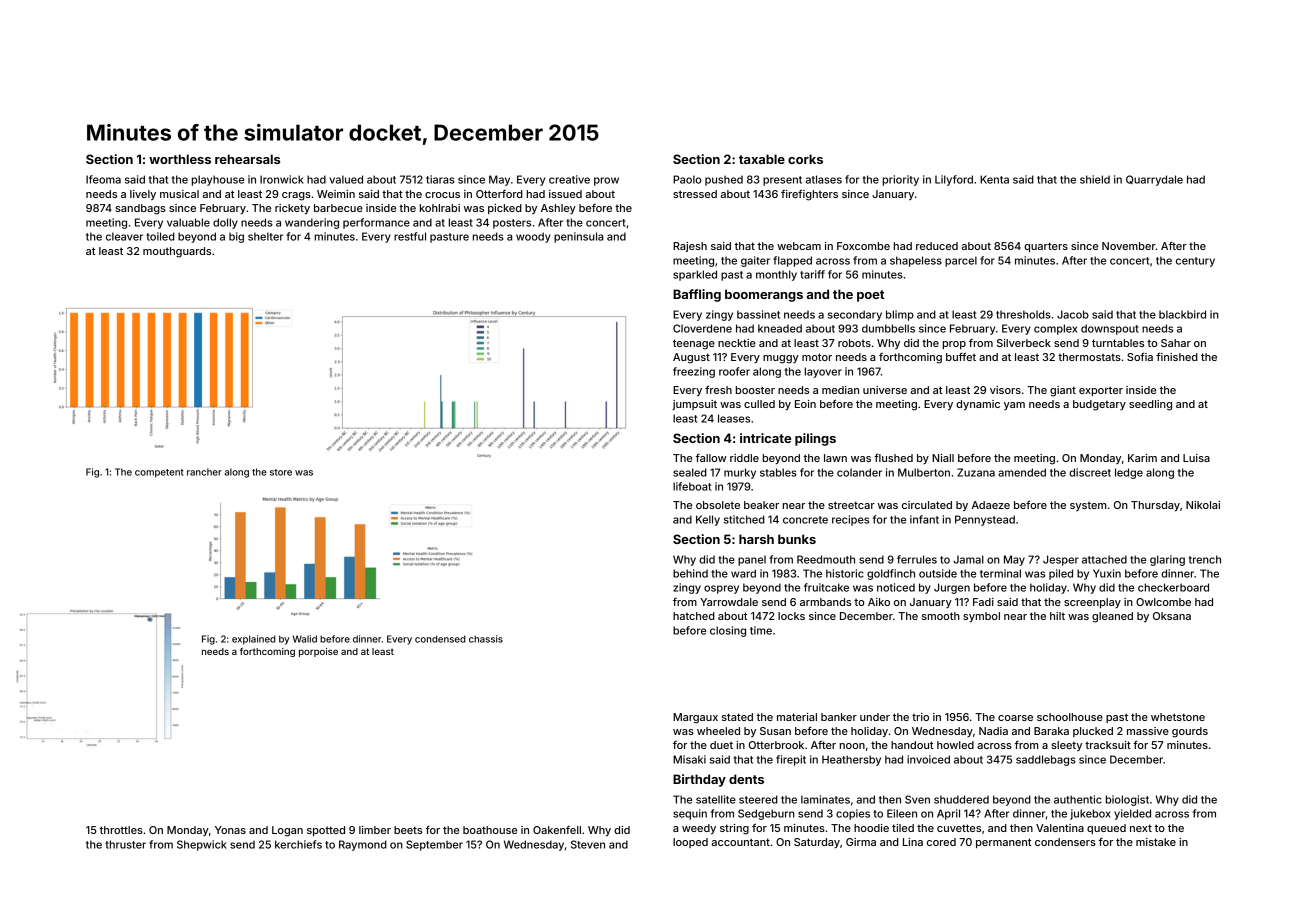 This document has height=924, width=1308. Describe the element at coordinates (690, 843) in the document. I see `looped` at that location.
